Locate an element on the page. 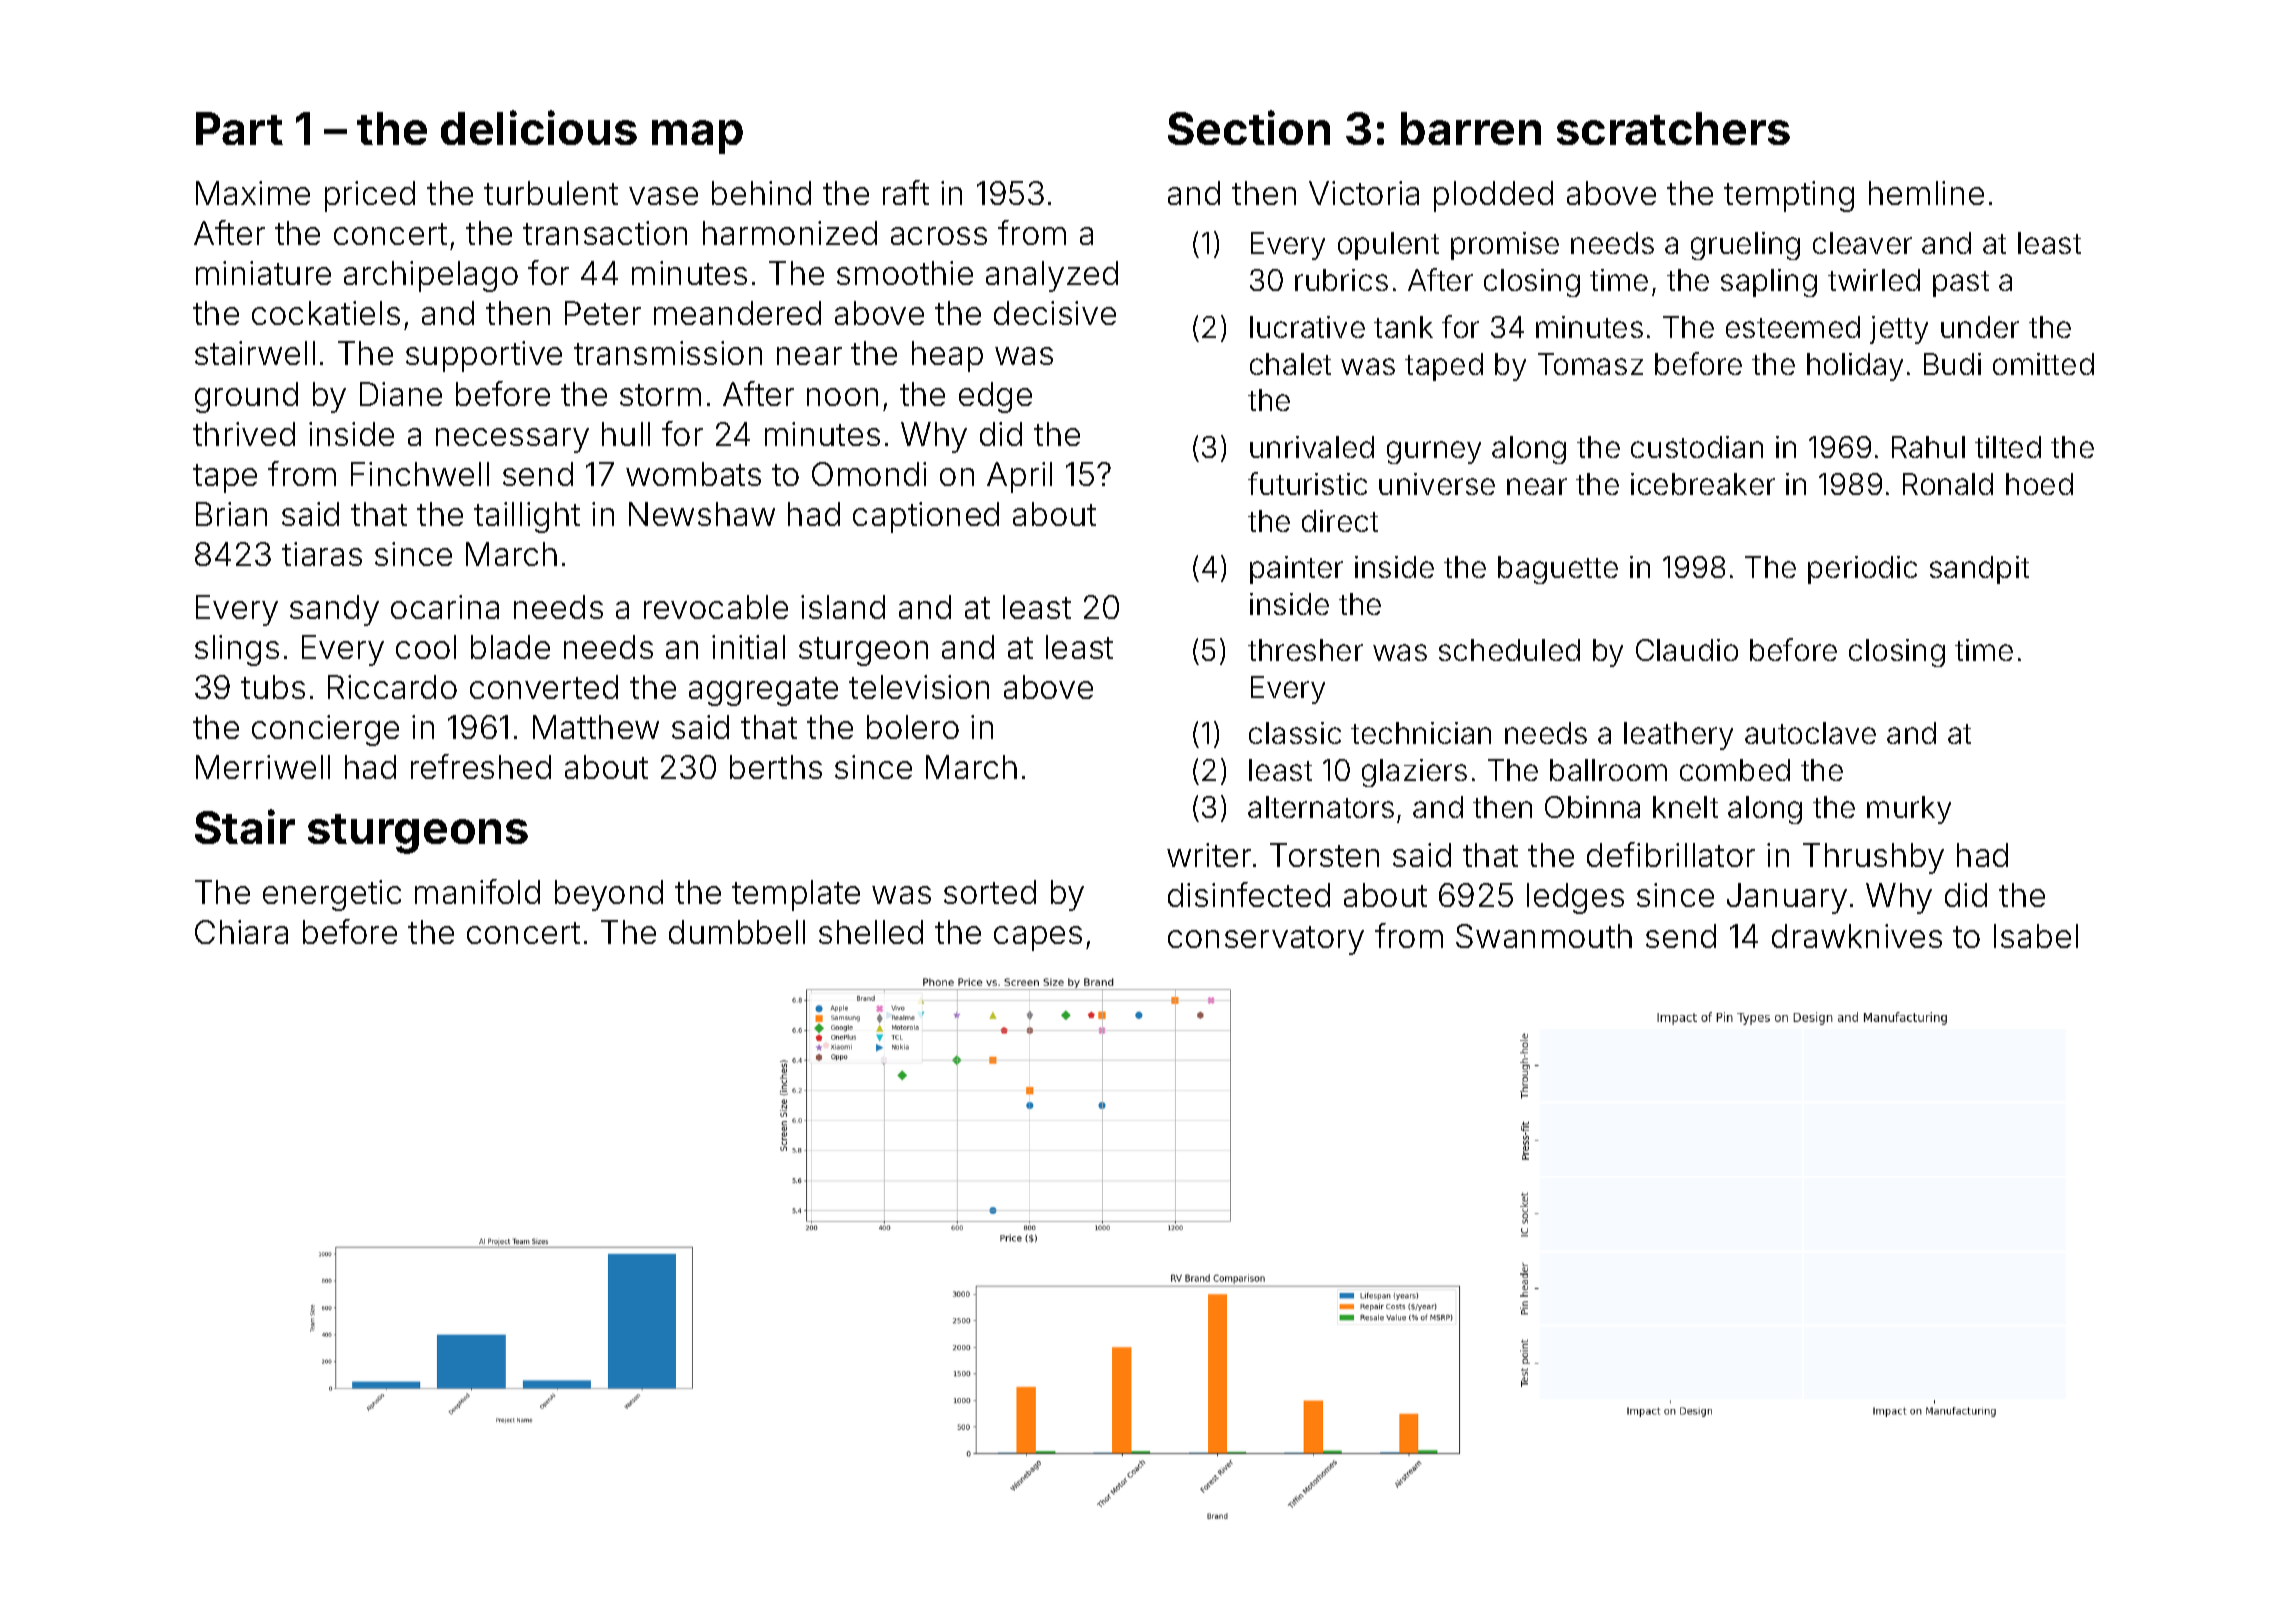 The width and height of the document is (2292, 1620). conservatory is located at coordinates (1266, 940).
